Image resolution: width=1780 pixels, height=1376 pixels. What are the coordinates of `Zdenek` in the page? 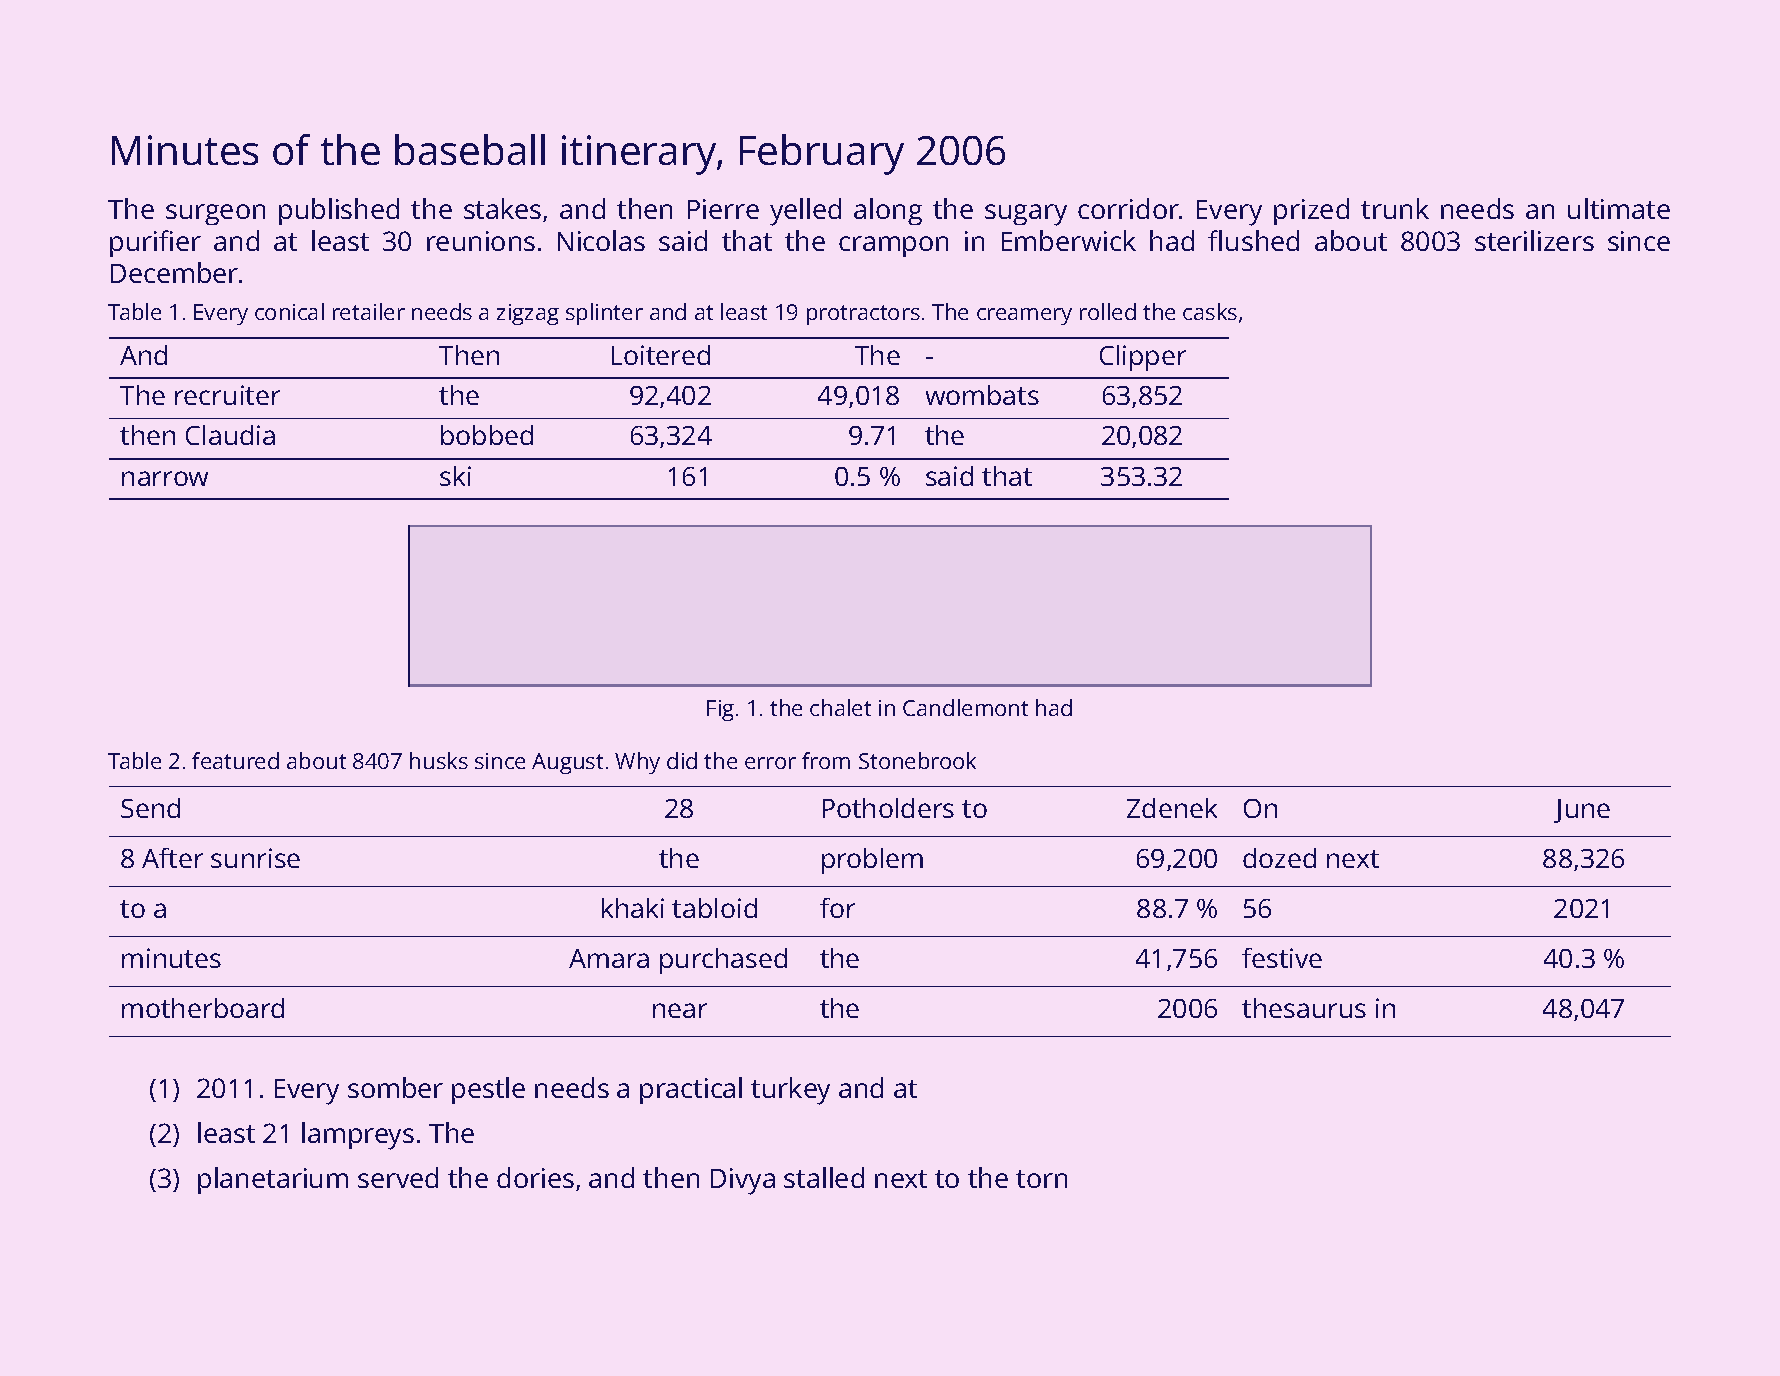 It's located at (1172, 808).
